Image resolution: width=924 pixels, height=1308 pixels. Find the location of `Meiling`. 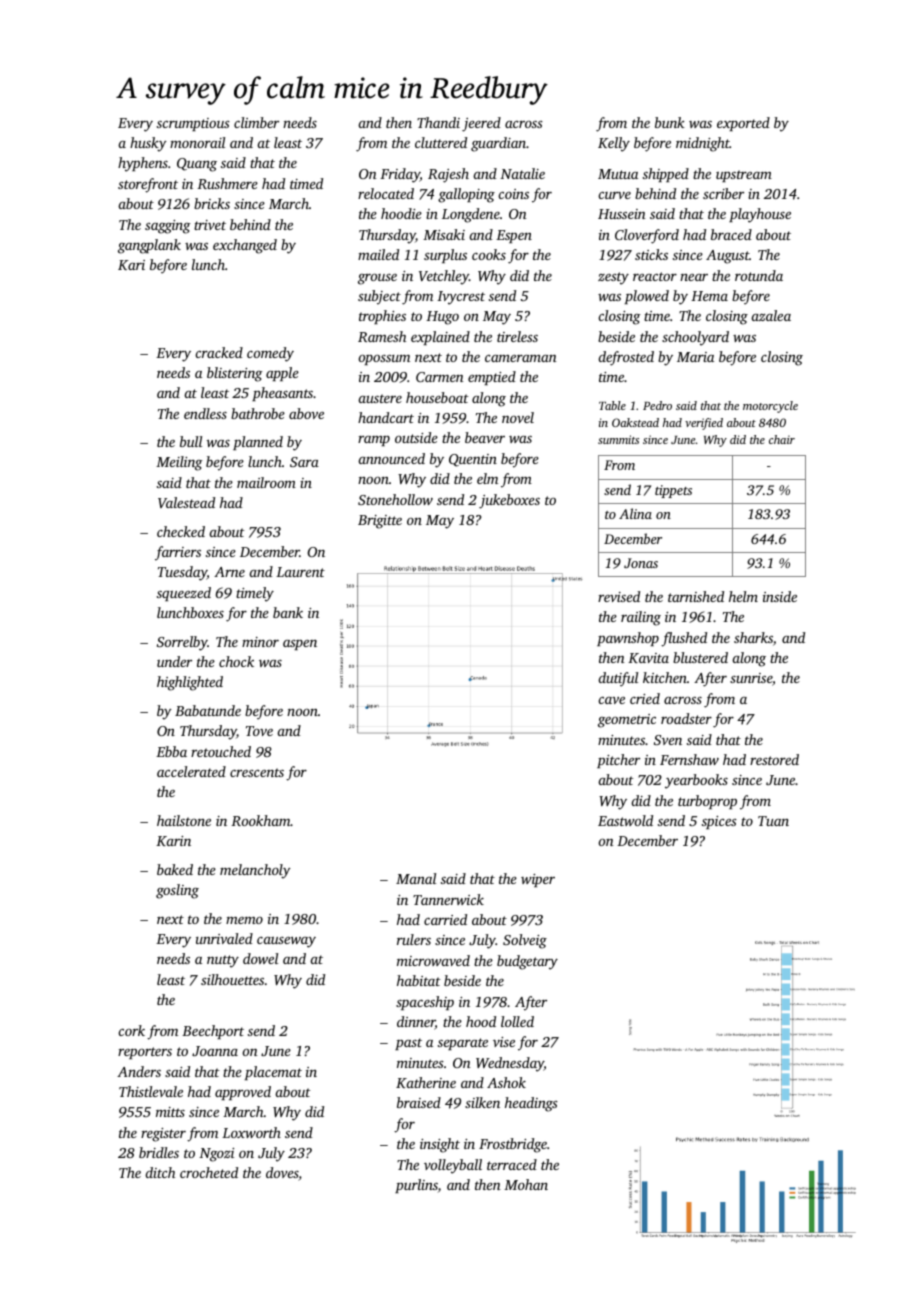

Meiling is located at coordinates (179, 463).
